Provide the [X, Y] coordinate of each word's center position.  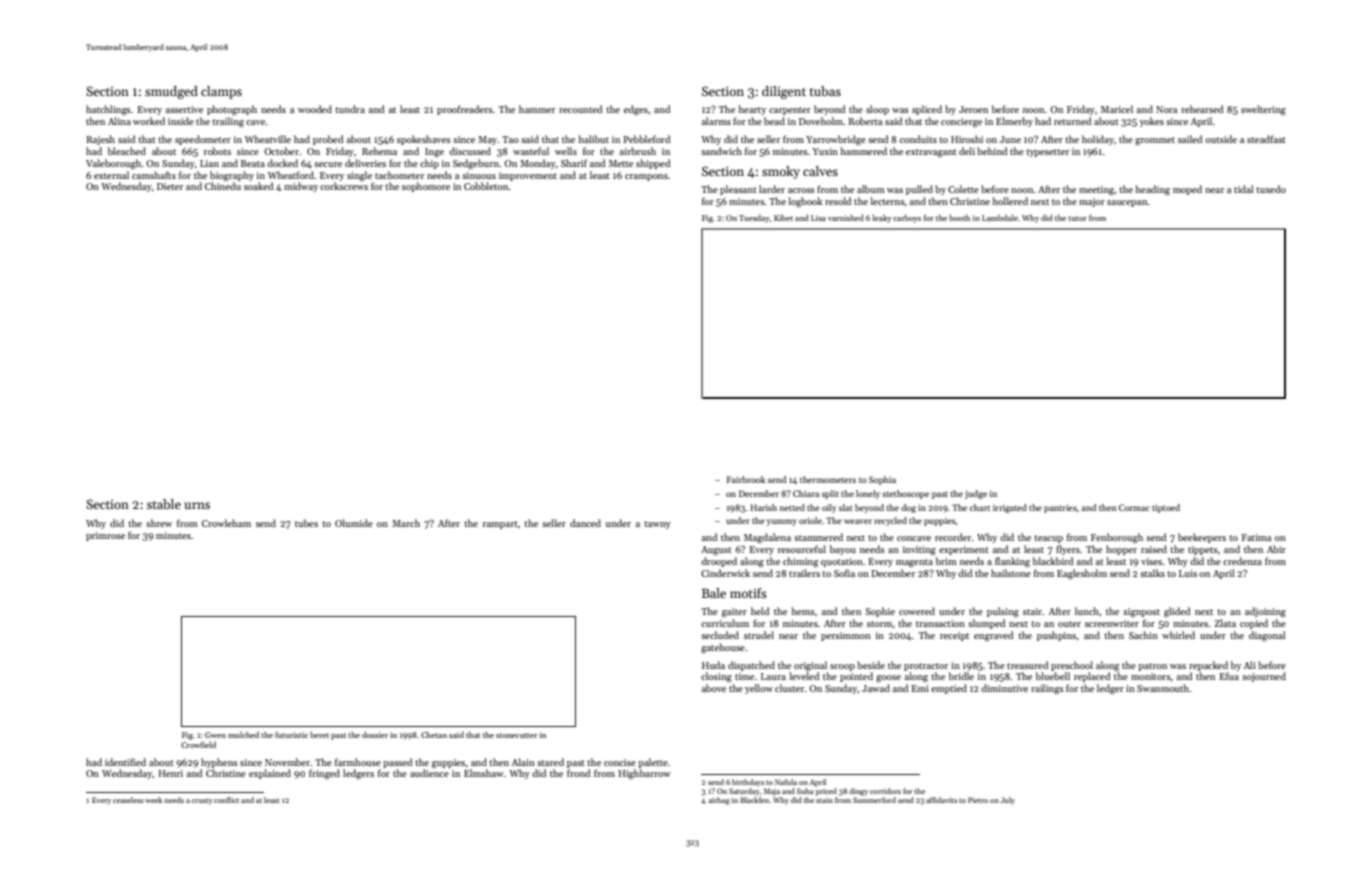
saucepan [1127, 203]
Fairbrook [746, 479]
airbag [719, 801]
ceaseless [128, 800]
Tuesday [754, 218]
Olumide [354, 523]
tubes [306, 523]
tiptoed [1166, 508]
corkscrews [344, 186]
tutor [1077, 218]
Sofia [844, 573]
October [281, 151]
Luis [1188, 573]
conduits [918, 139]
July [1008, 801]
